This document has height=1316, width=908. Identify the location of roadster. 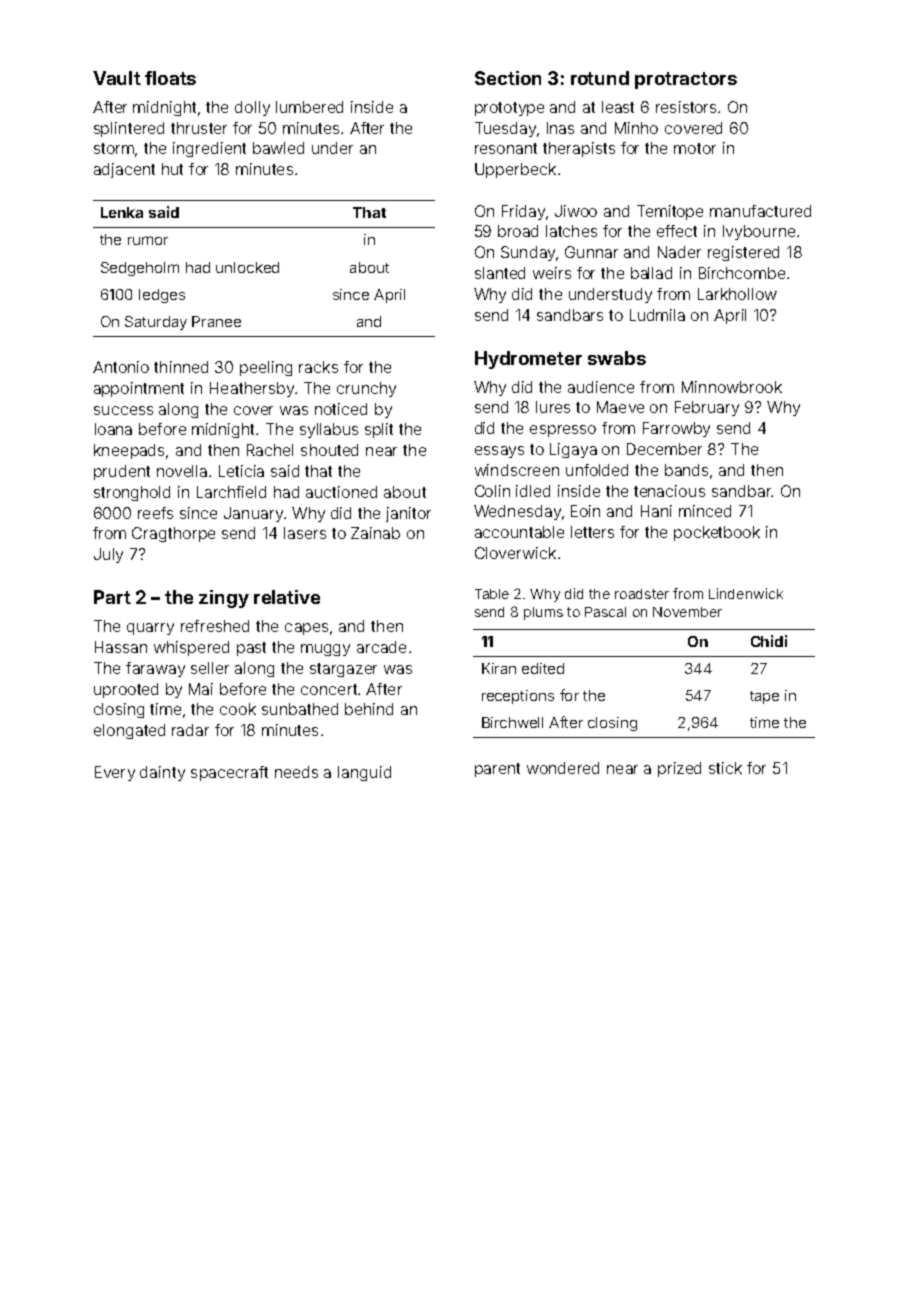
(642, 594).
